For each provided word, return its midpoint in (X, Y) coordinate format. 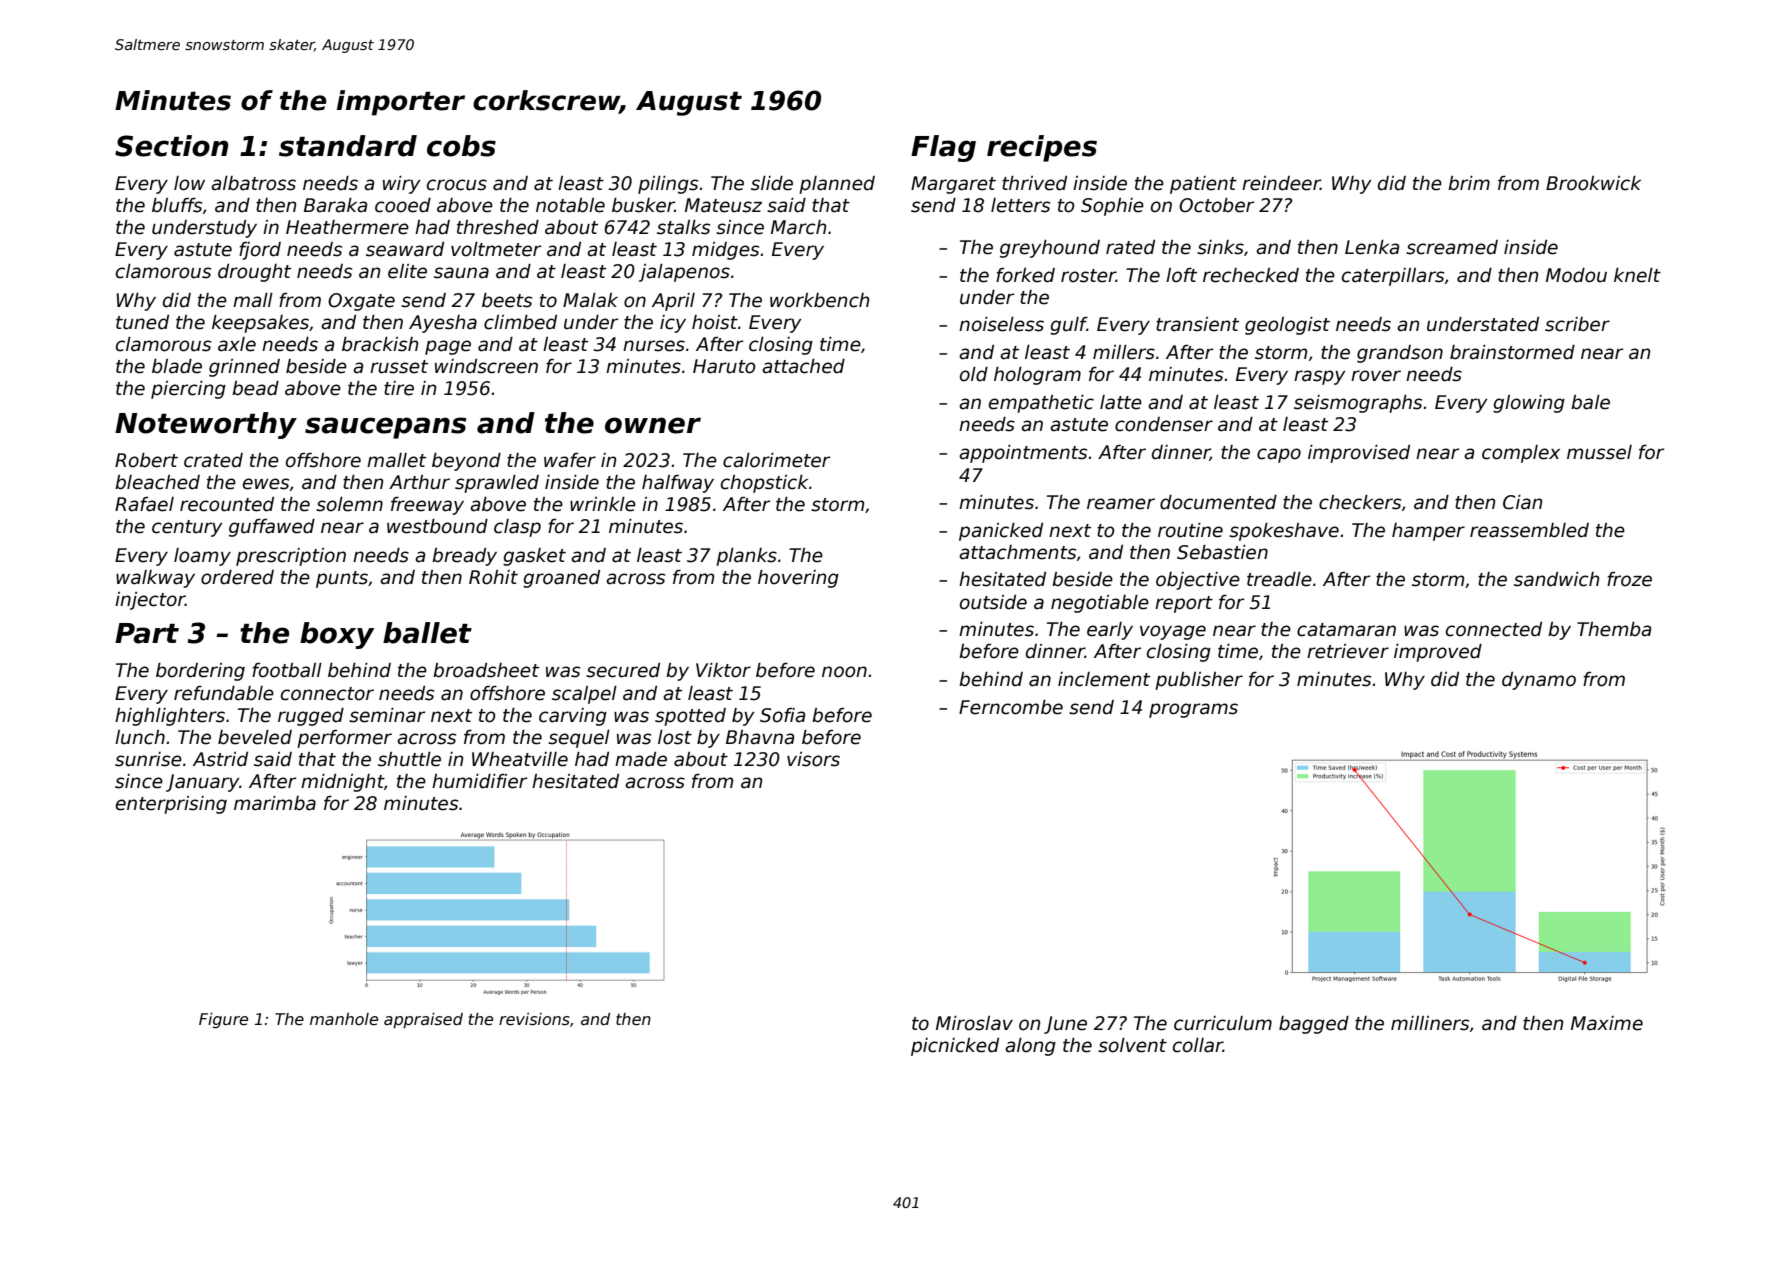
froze (1629, 579)
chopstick (764, 484)
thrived (1034, 183)
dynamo (1539, 681)
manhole (344, 1019)
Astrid (220, 759)
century (187, 528)
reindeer (1281, 183)
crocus (457, 185)
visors (813, 759)
